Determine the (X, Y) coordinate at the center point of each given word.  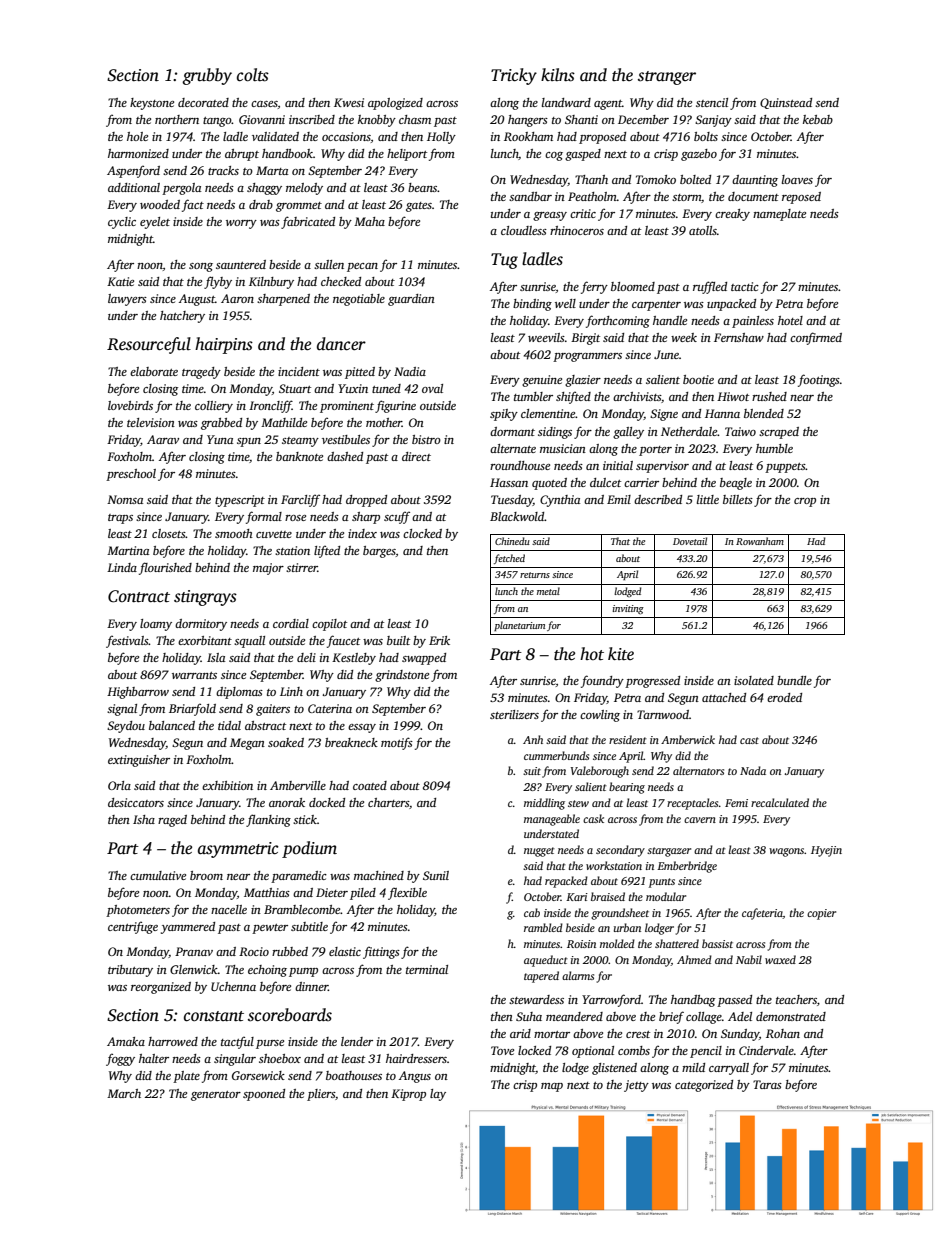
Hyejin (826, 851)
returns (535, 575)
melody (304, 189)
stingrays (205, 598)
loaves (797, 179)
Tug (504, 261)
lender (357, 1041)
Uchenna (233, 986)
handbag (693, 1001)
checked (341, 281)
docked (327, 802)
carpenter (656, 306)
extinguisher (139, 761)
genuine (542, 381)
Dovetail (690, 541)
